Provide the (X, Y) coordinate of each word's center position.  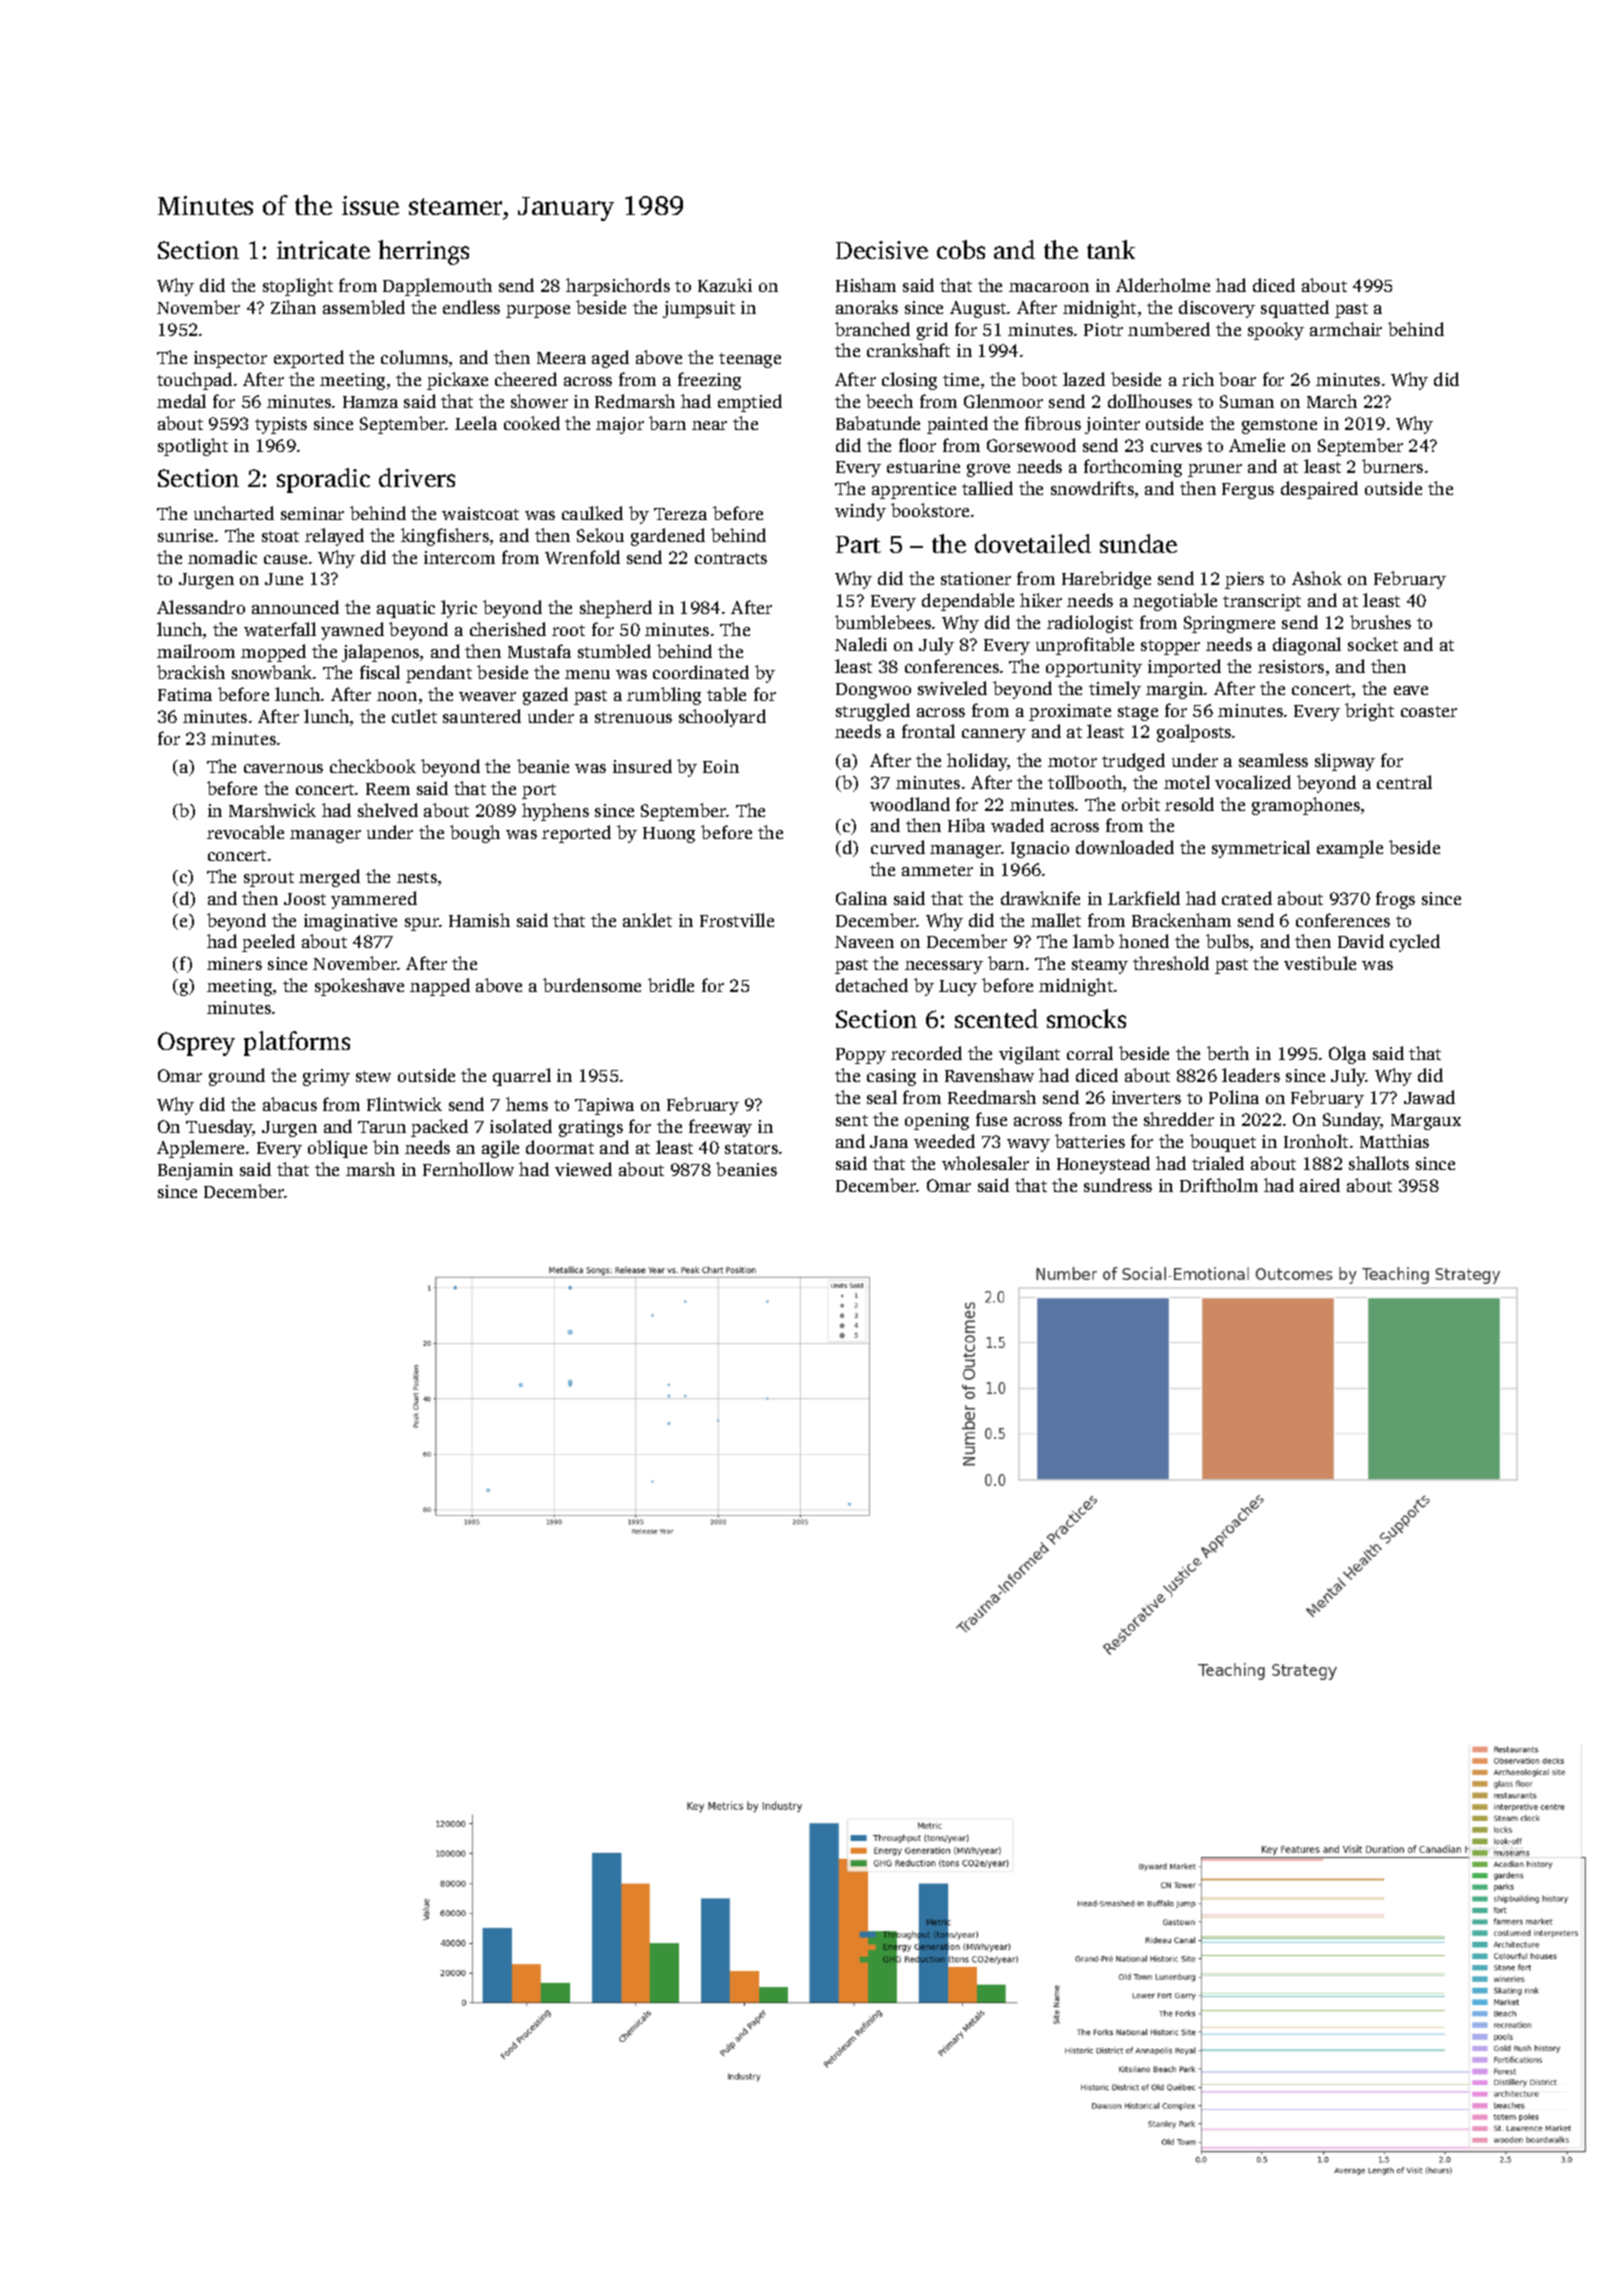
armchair (1346, 329)
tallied (987, 488)
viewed (583, 1169)
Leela (476, 423)
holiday (977, 762)
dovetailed (1033, 543)
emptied (750, 403)
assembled (364, 307)
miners (234, 963)
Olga (1347, 1055)
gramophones (1306, 806)
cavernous (283, 768)
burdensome (592, 985)
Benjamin (195, 1171)
